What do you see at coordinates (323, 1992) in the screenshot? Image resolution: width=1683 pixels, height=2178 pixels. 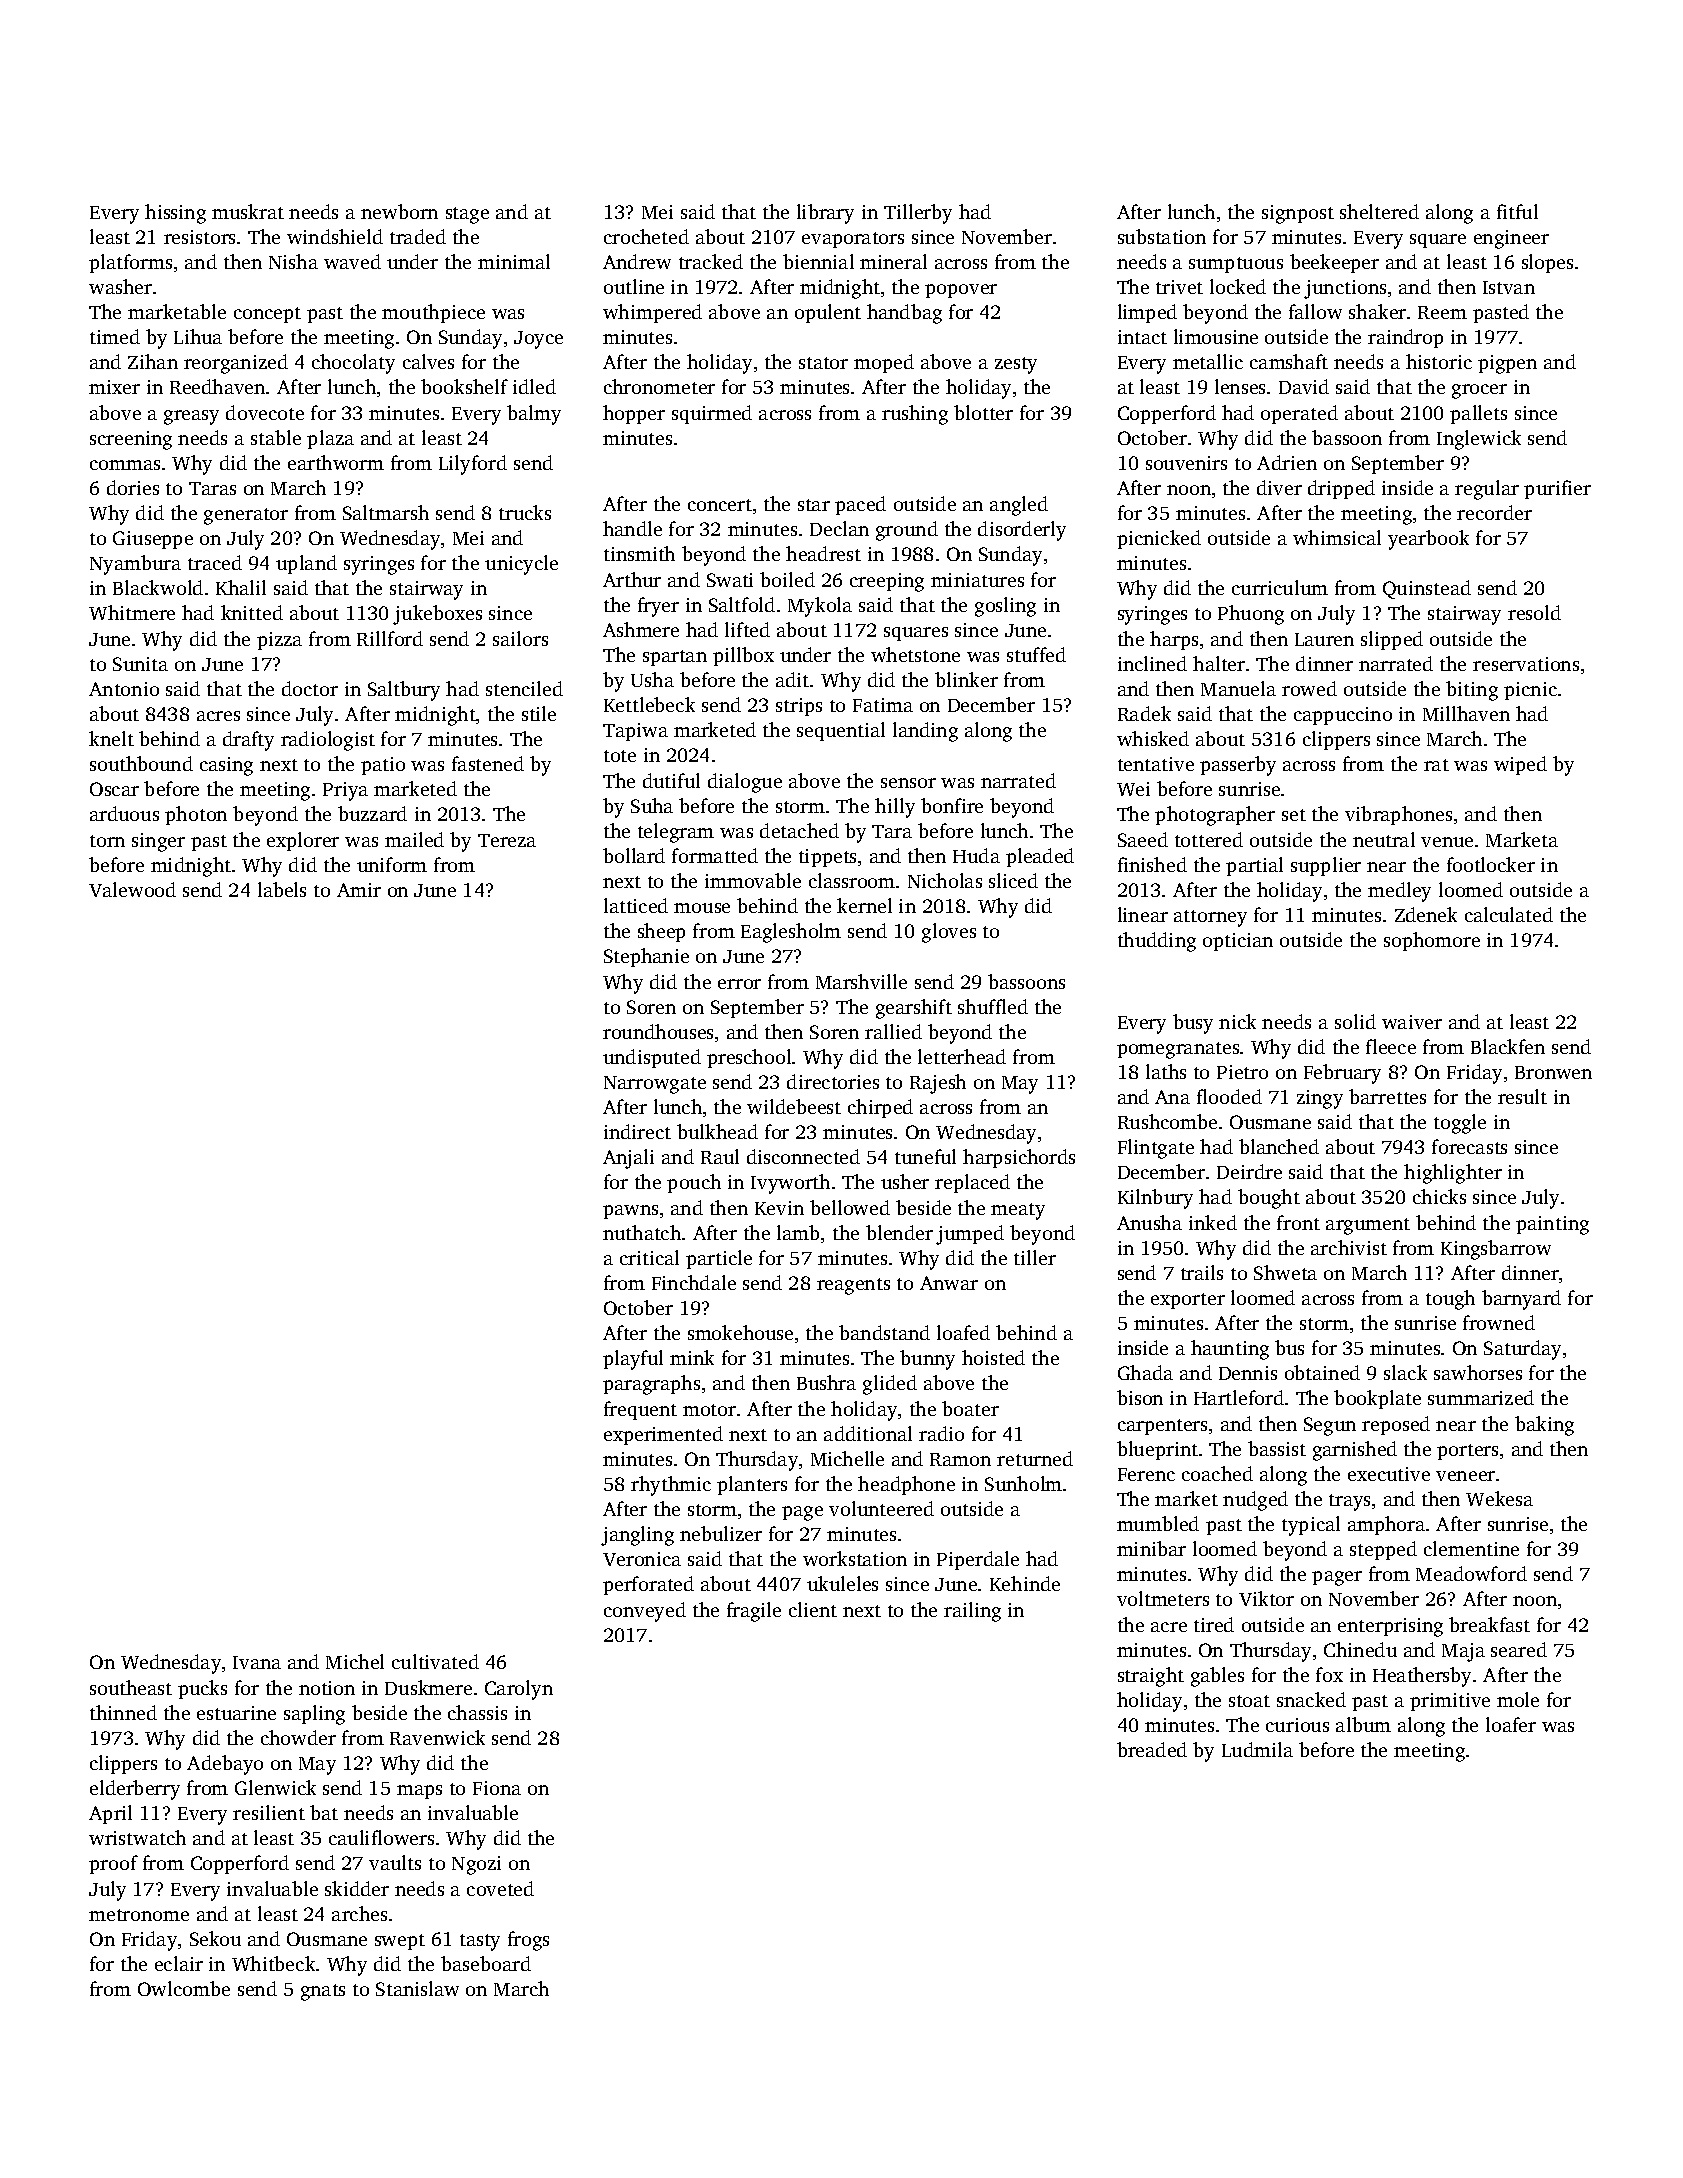 I see `gnats` at bounding box center [323, 1992].
